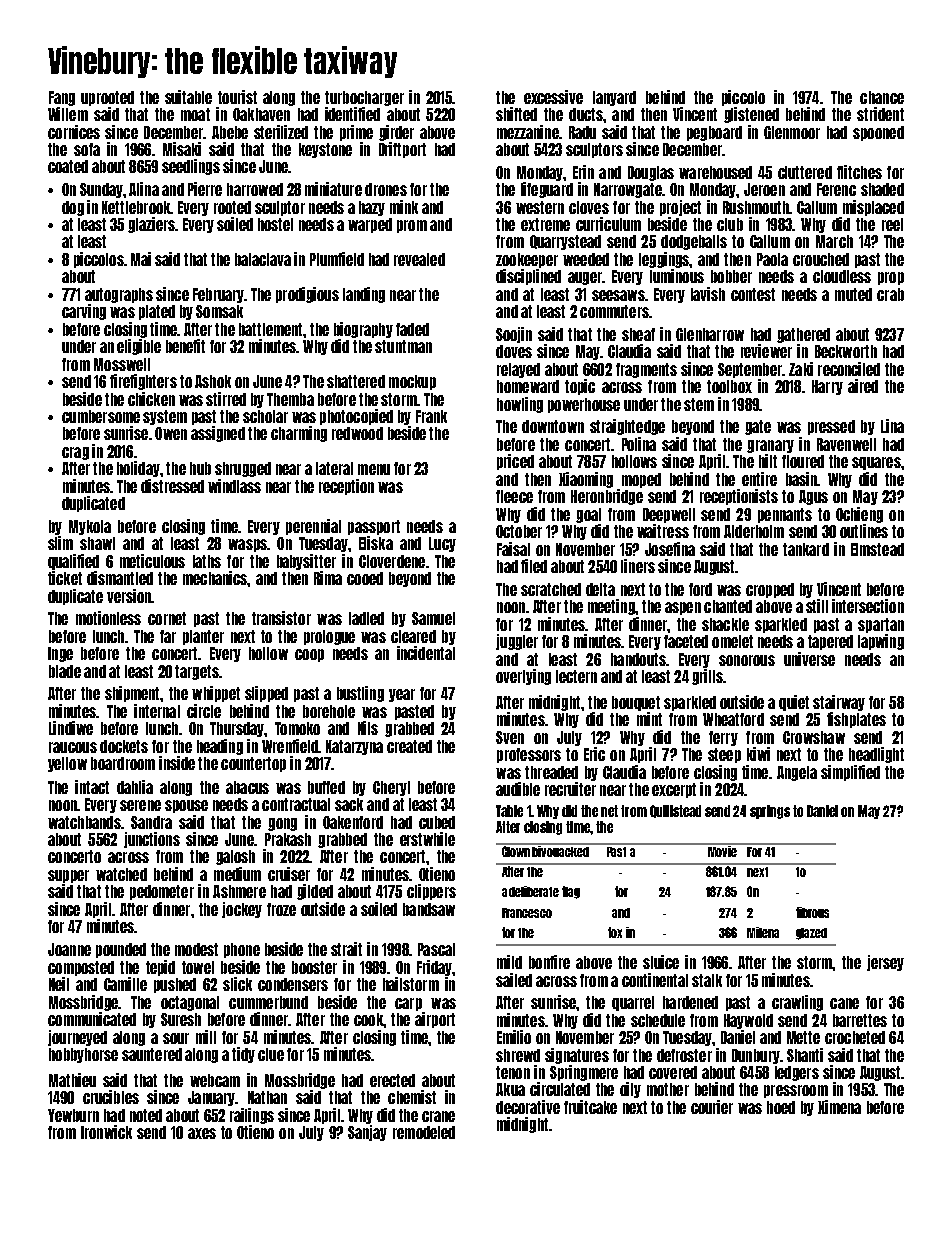  What do you see at coordinates (62, 98) in the screenshot?
I see `Fang` at bounding box center [62, 98].
